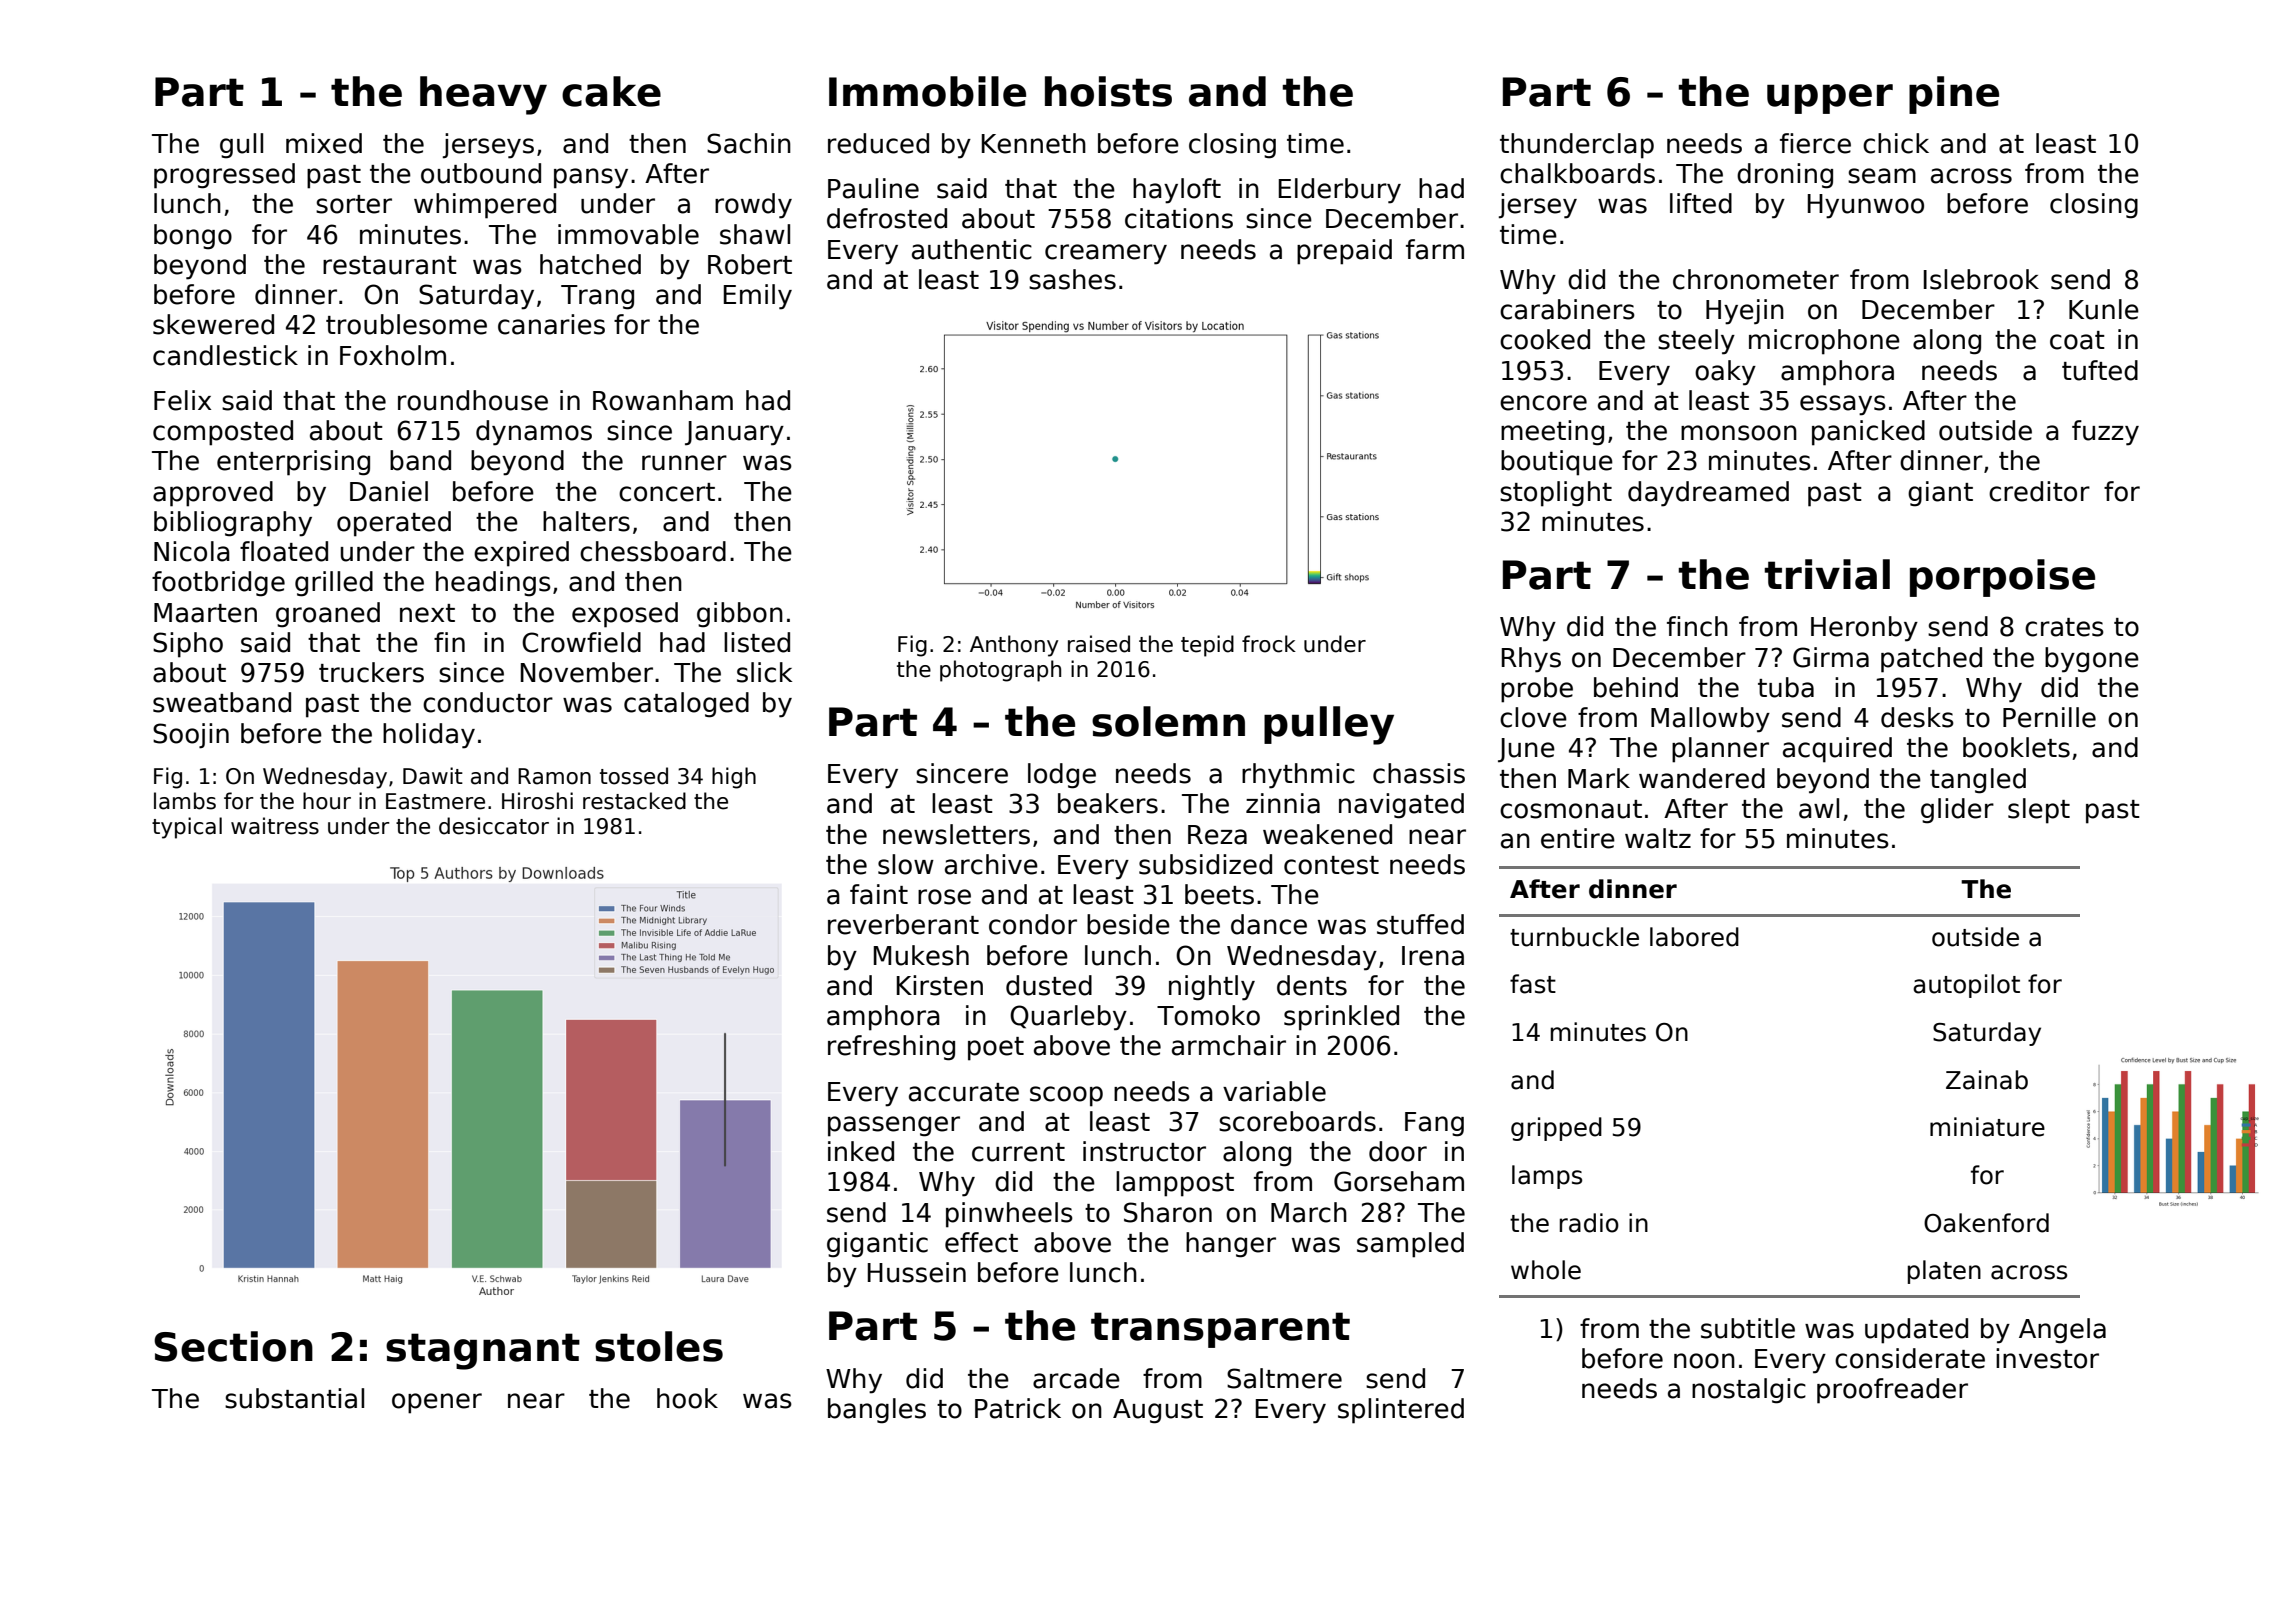 The image size is (2292, 1620). What do you see at coordinates (1954, 95) in the screenshot?
I see `pine` at bounding box center [1954, 95].
